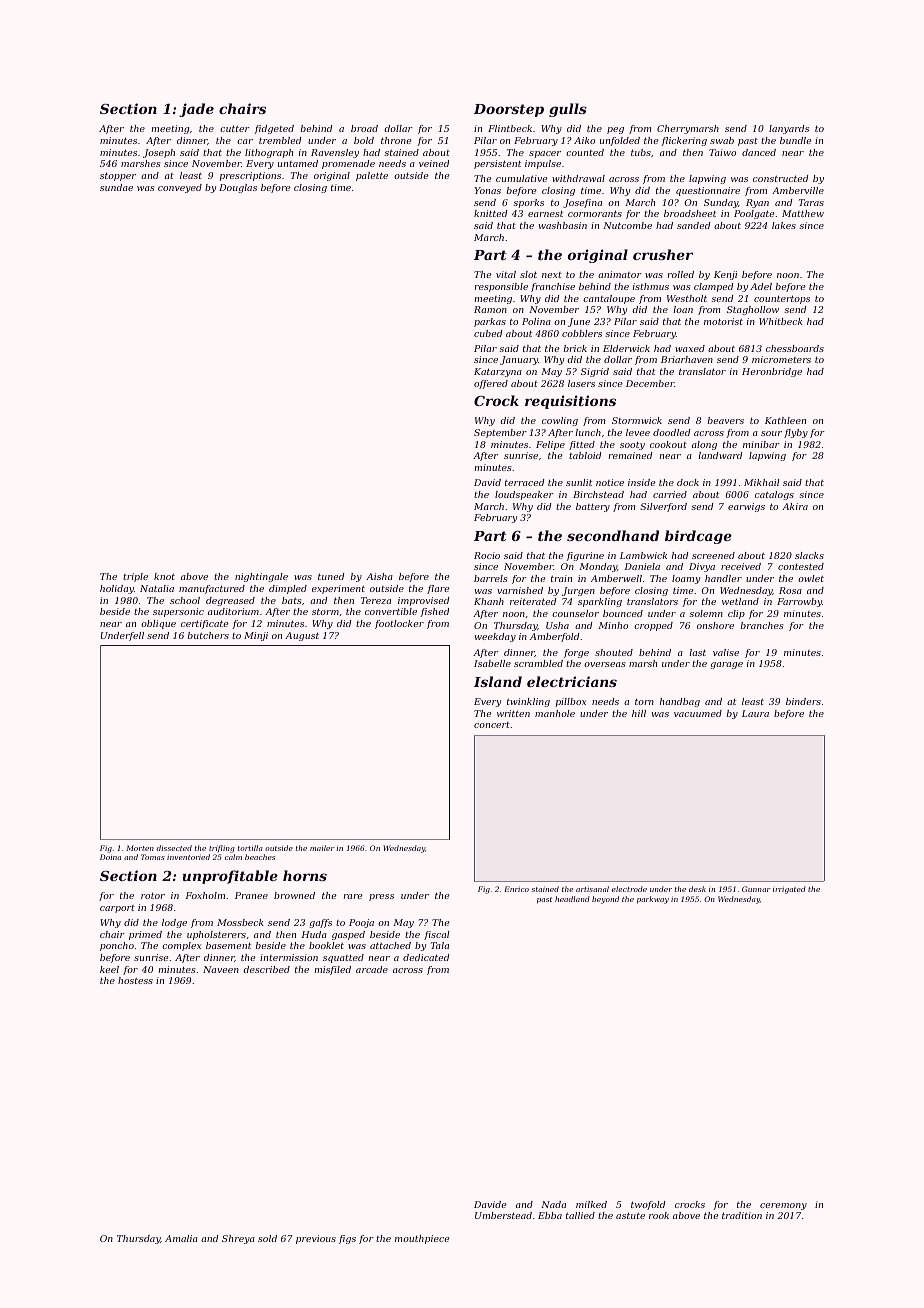 The width and height of the document is (924, 1308). I want to click on swab, so click(722, 140).
